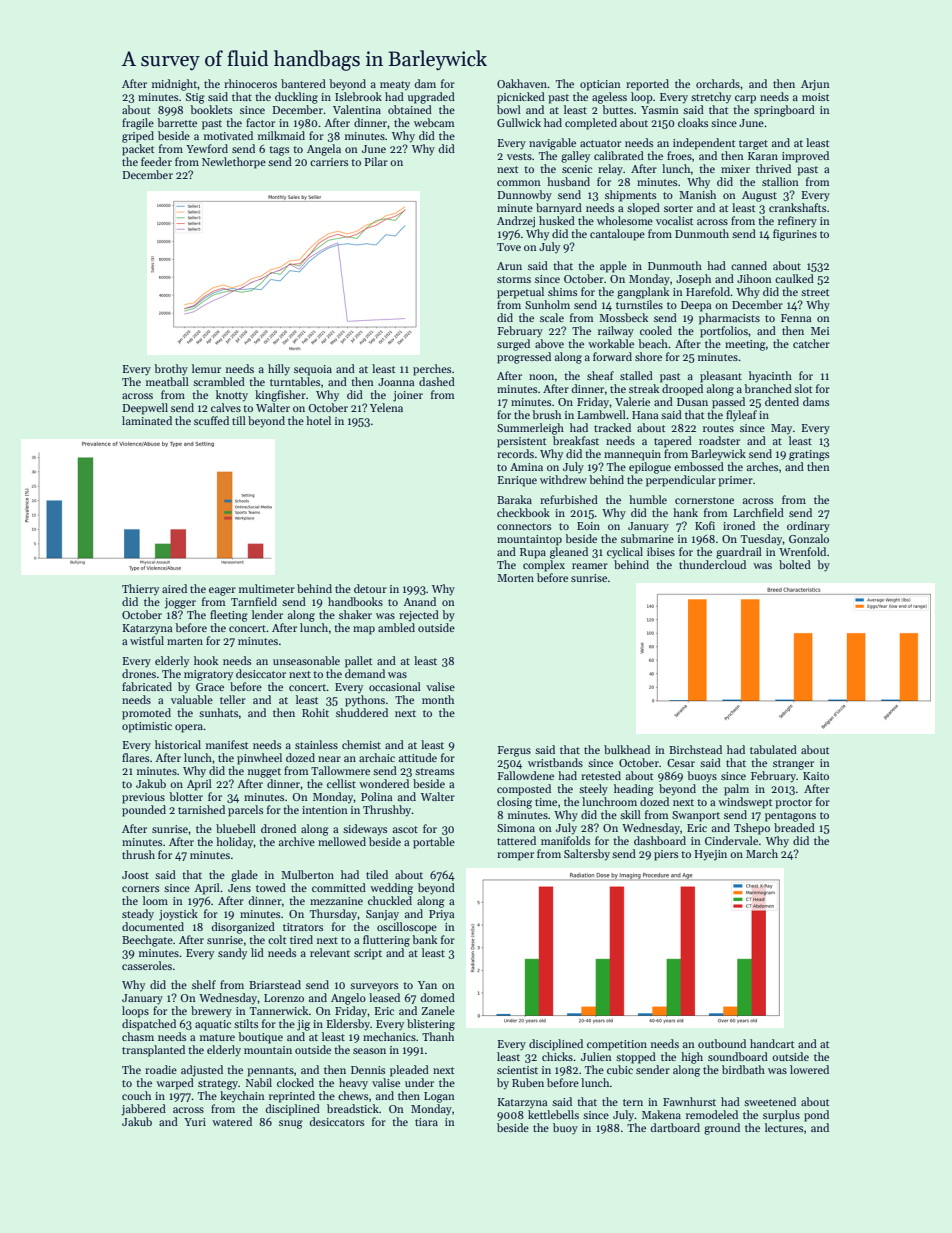 The width and height of the image is (952, 1233). What do you see at coordinates (250, 83) in the image?
I see `rhinoceros` at bounding box center [250, 83].
